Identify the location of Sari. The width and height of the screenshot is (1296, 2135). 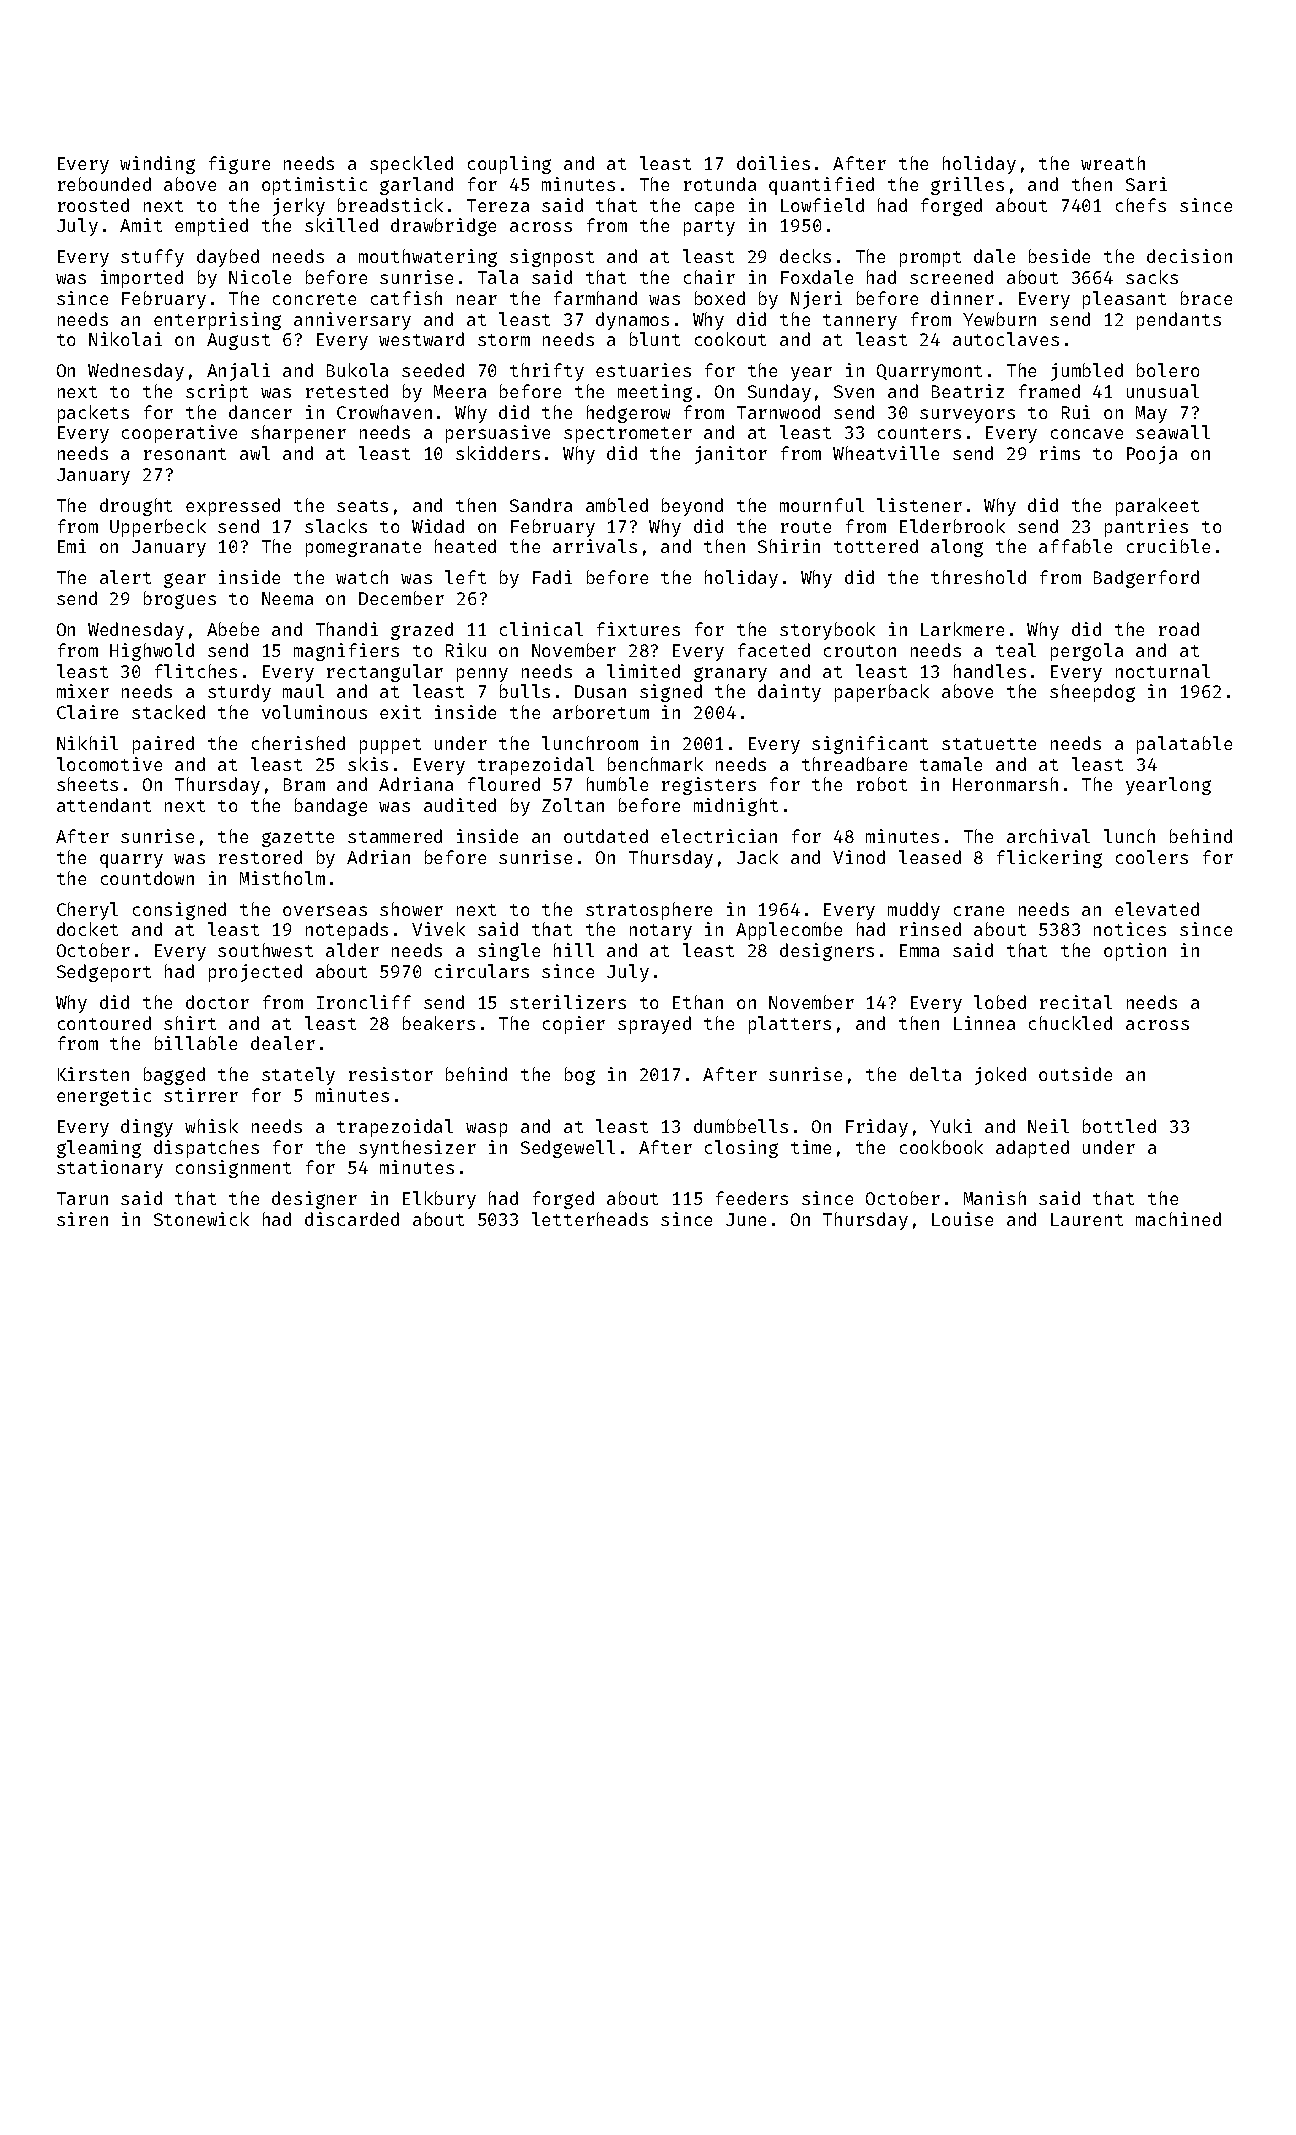
(1146, 184).
